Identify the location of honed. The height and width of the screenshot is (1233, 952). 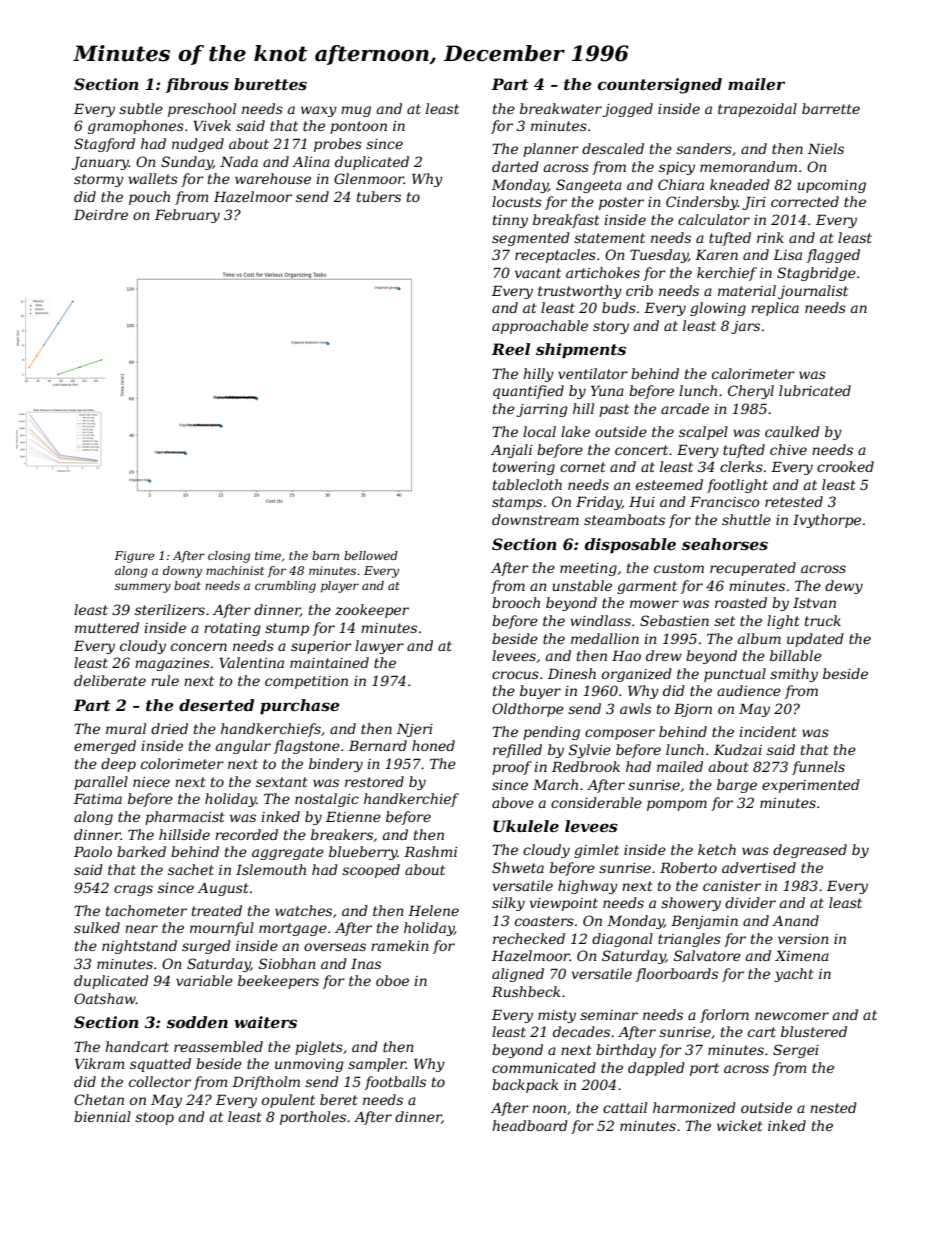
(433, 745).
